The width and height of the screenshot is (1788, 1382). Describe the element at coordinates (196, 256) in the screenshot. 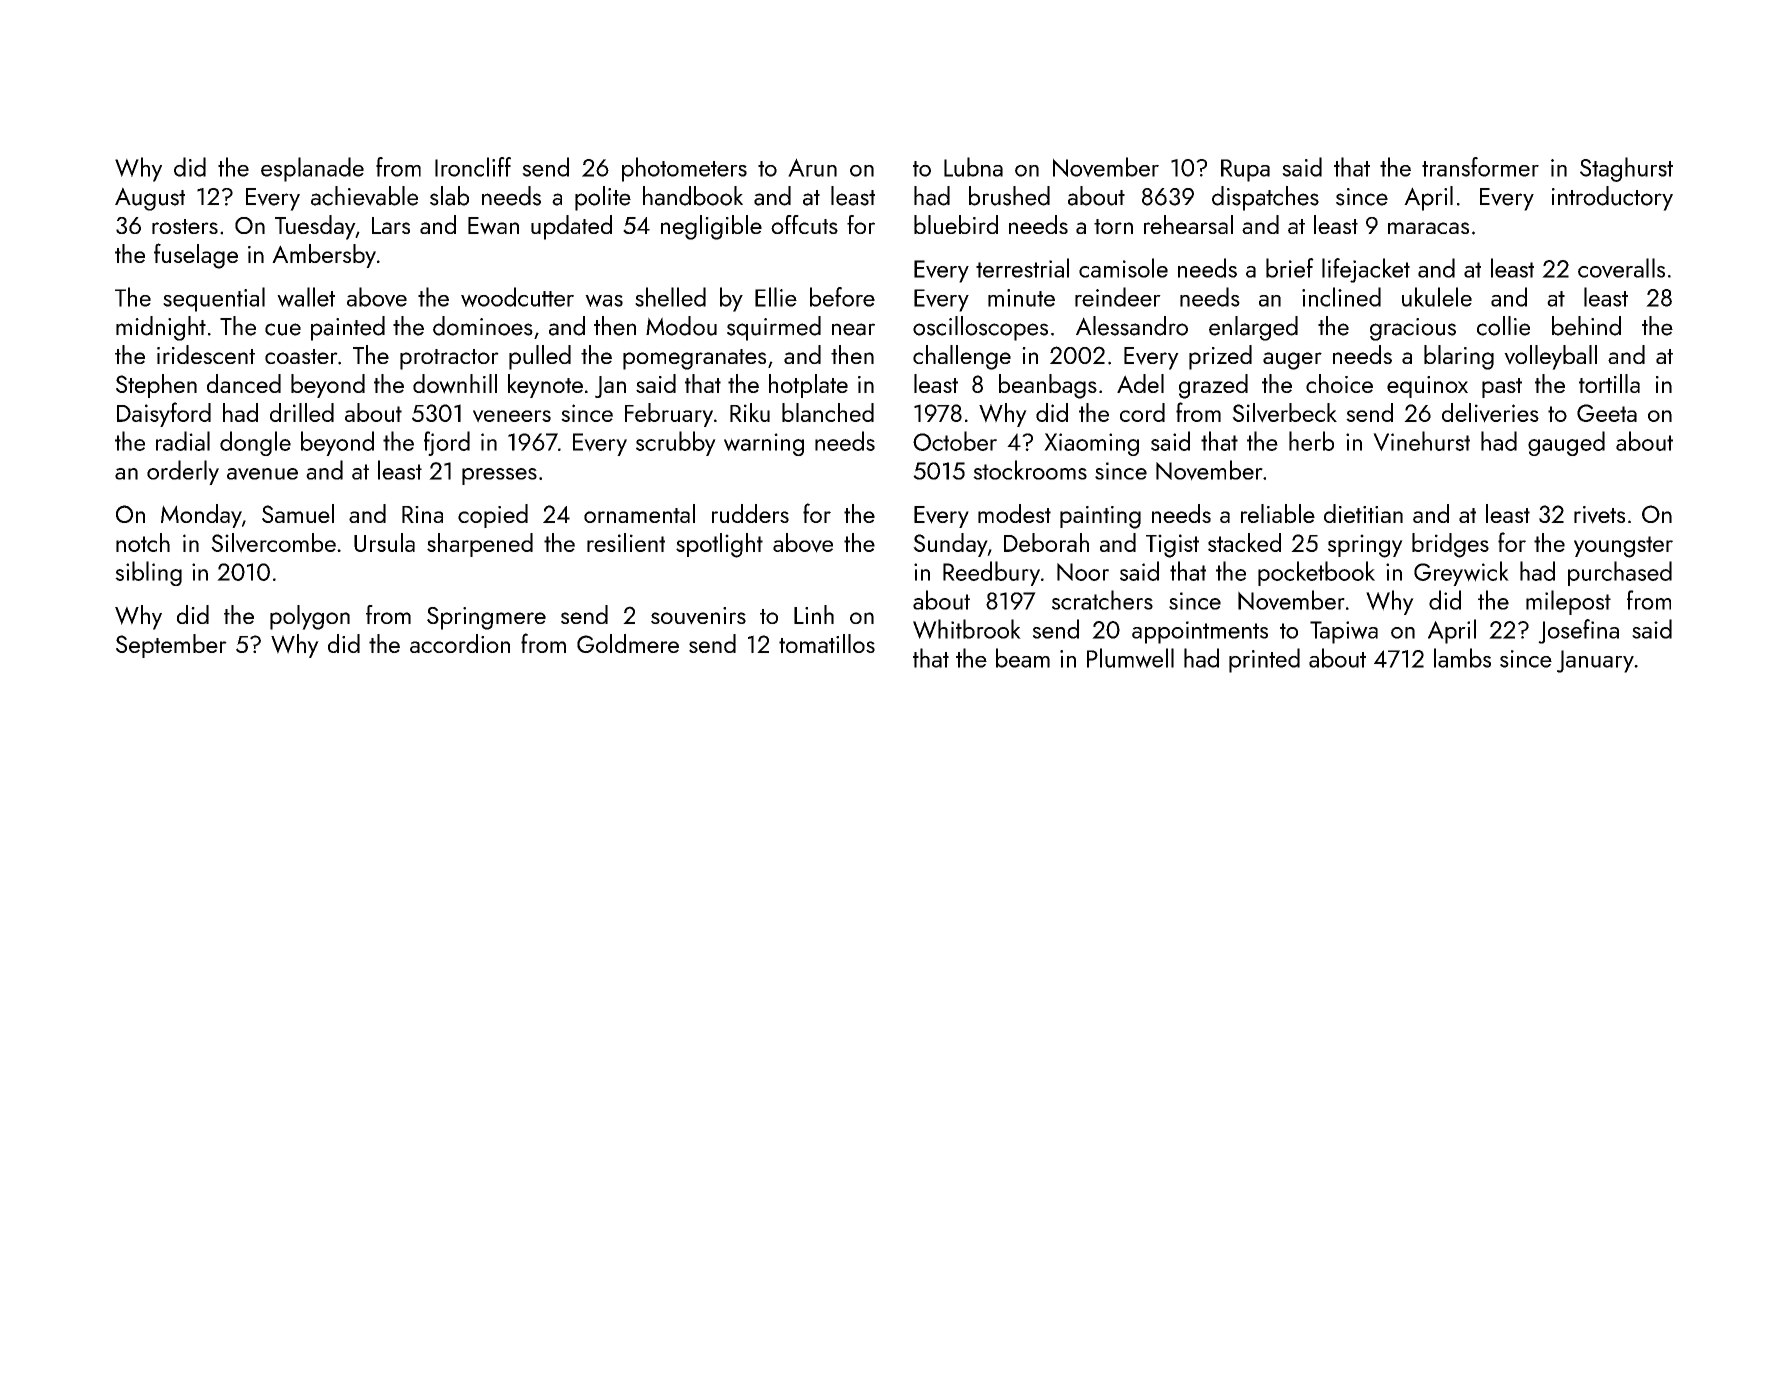

I see `fuselage` at that location.
